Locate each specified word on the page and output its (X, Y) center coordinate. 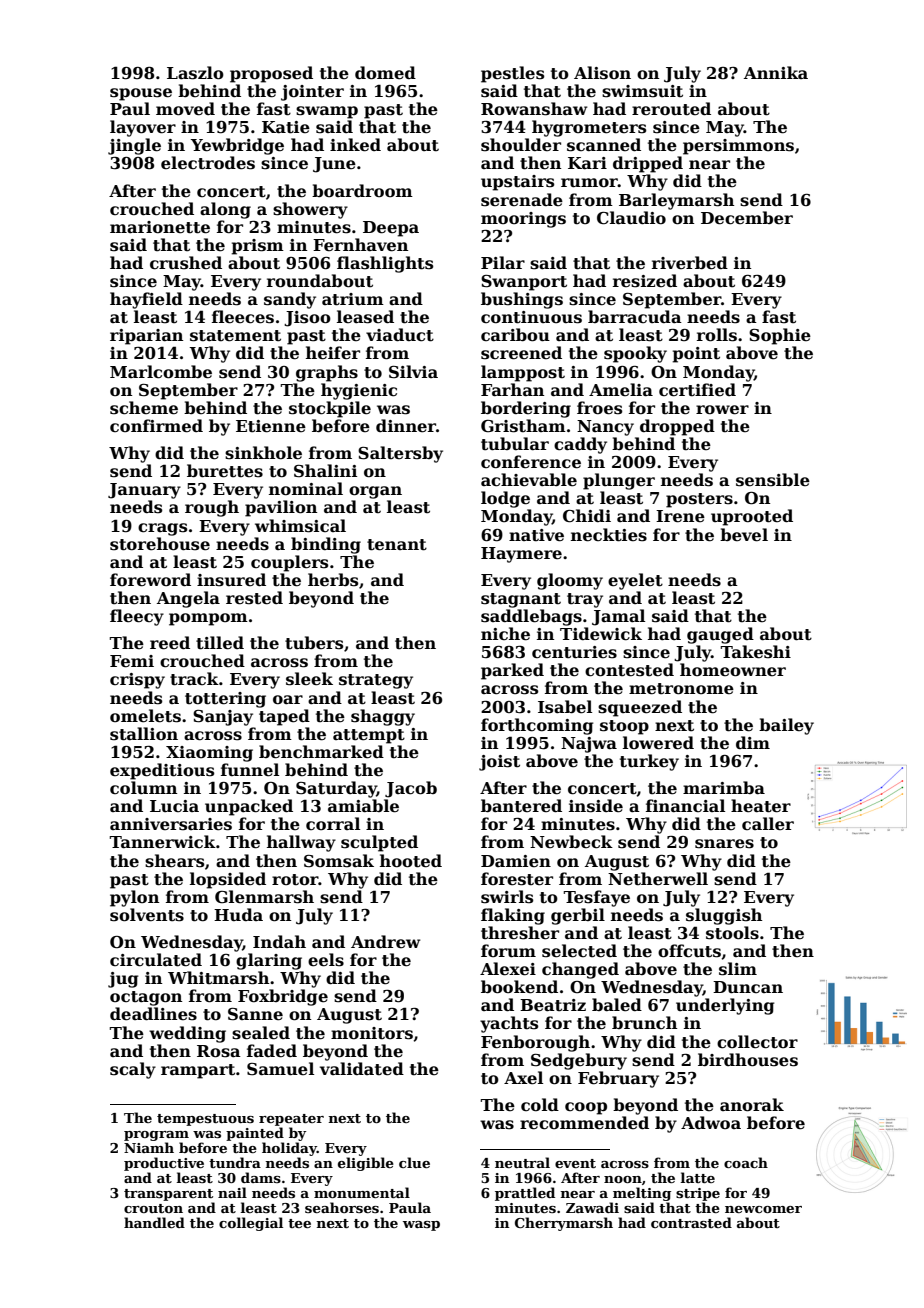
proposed (271, 74)
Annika (776, 72)
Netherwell (658, 879)
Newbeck (571, 842)
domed (385, 73)
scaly (133, 1070)
